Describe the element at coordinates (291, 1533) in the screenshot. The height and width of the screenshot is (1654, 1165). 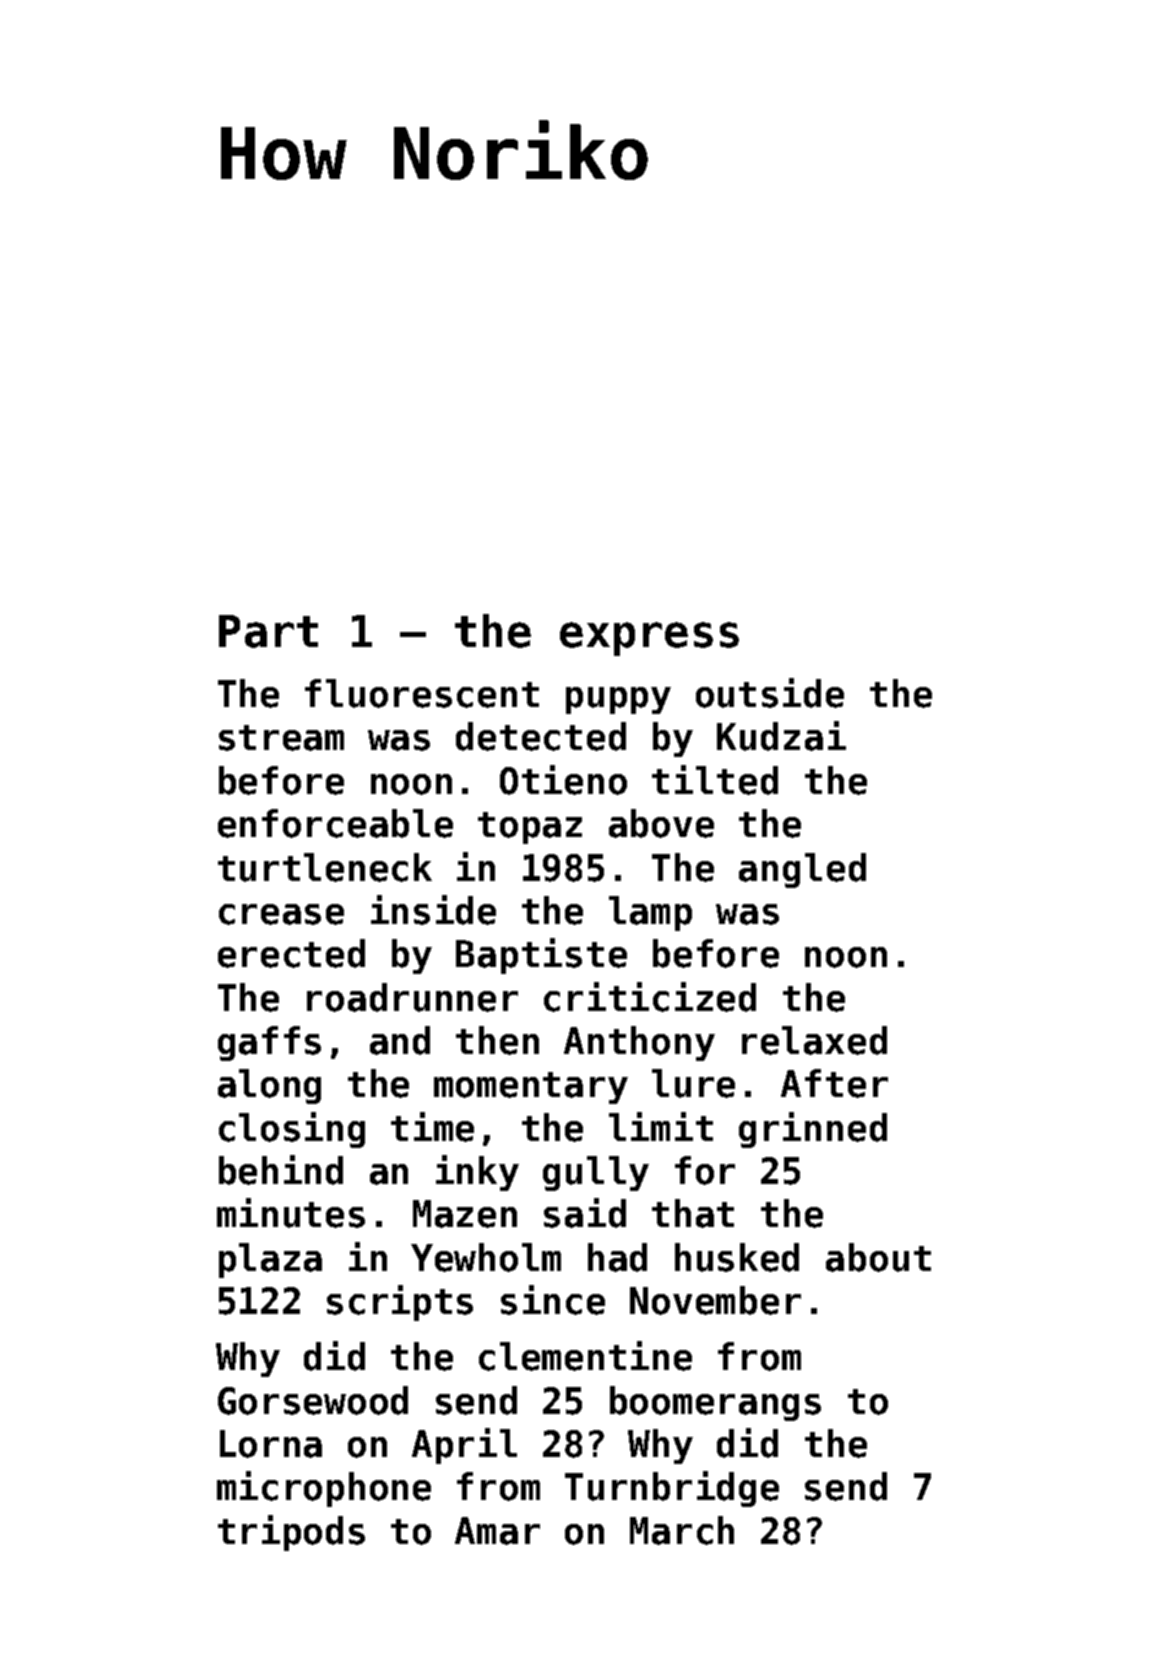
I see `tripods` at that location.
